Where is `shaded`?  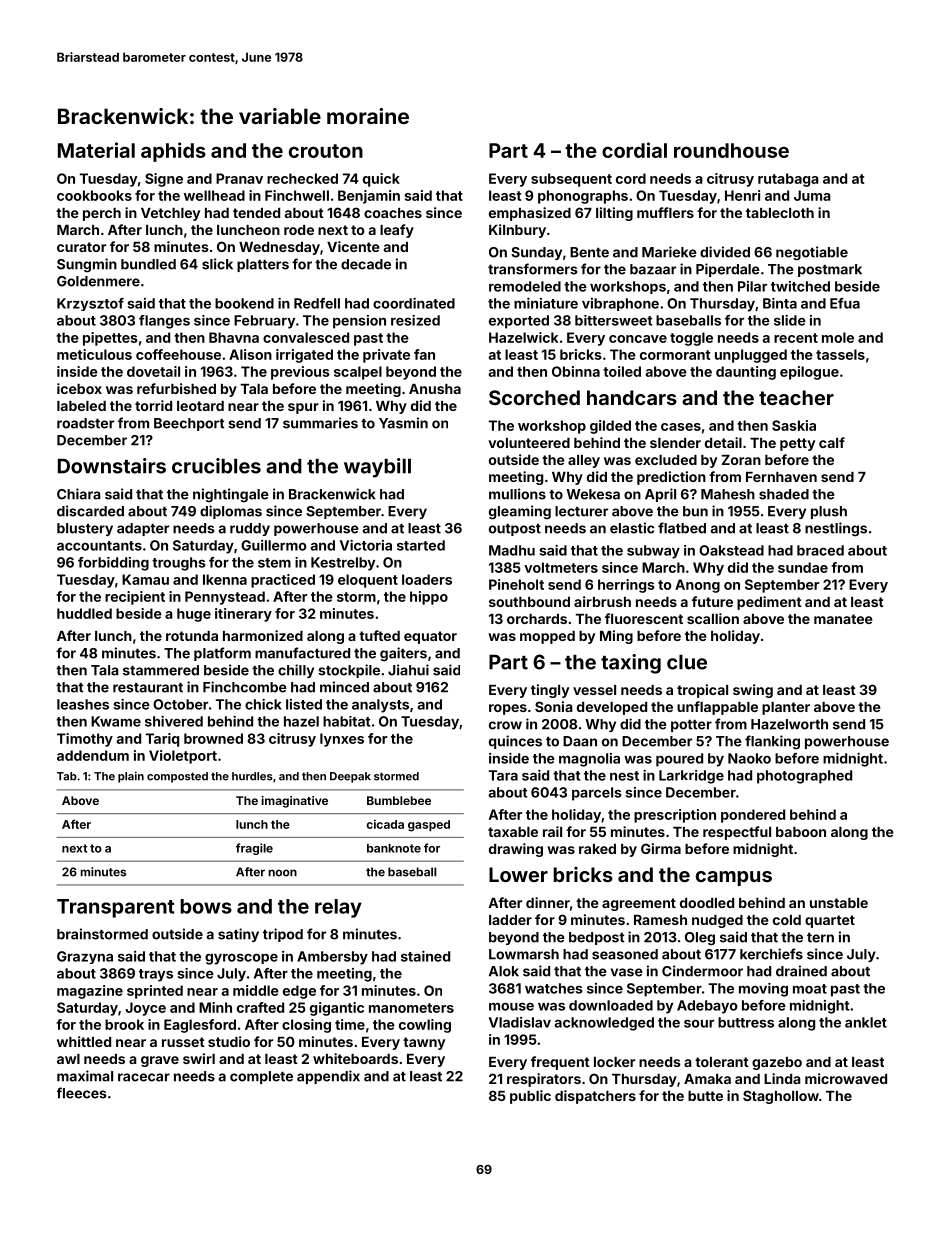
shaded is located at coordinates (784, 494).
